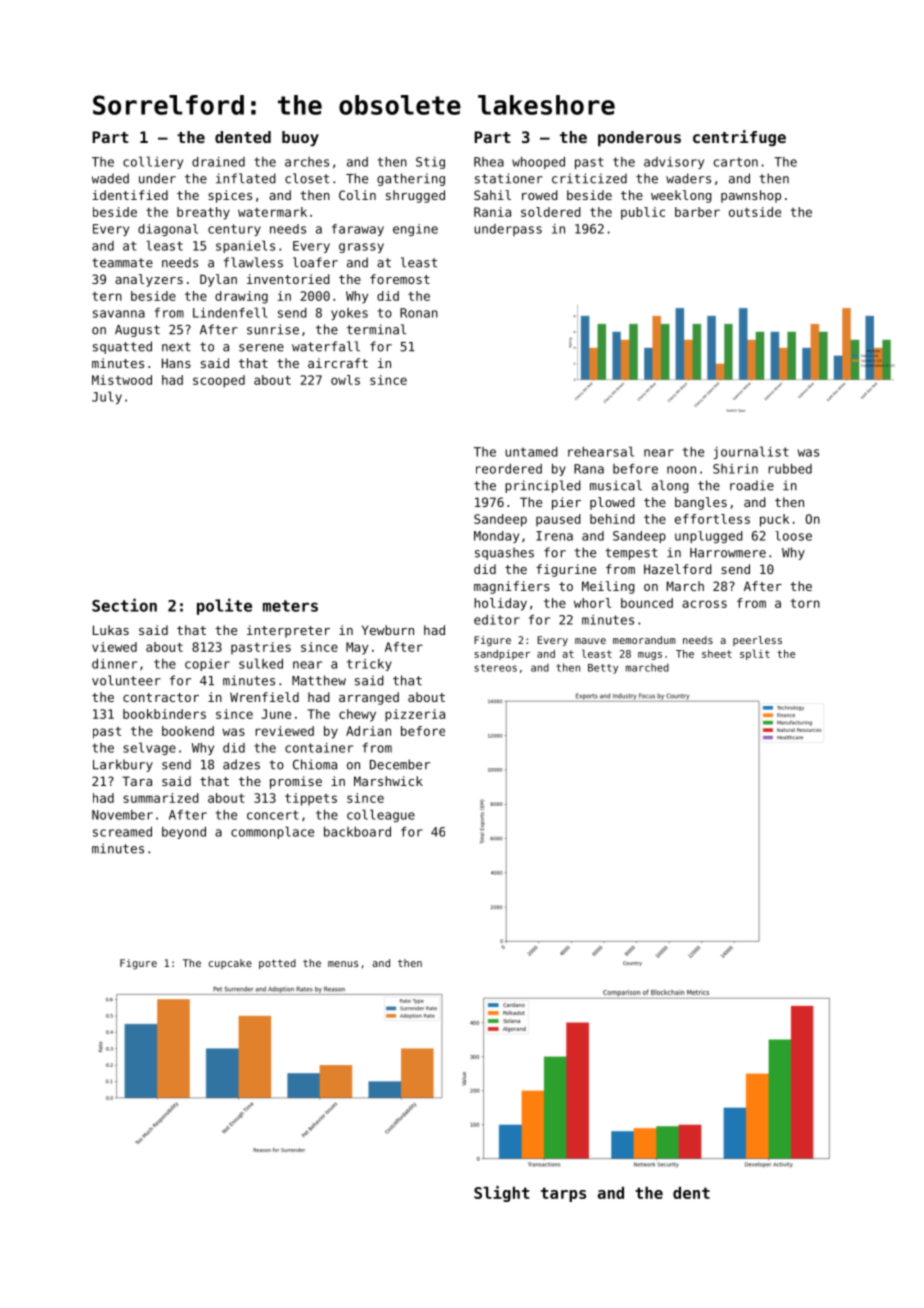 Image resolution: width=924 pixels, height=1308 pixels. I want to click on pawnshop, so click(751, 196).
